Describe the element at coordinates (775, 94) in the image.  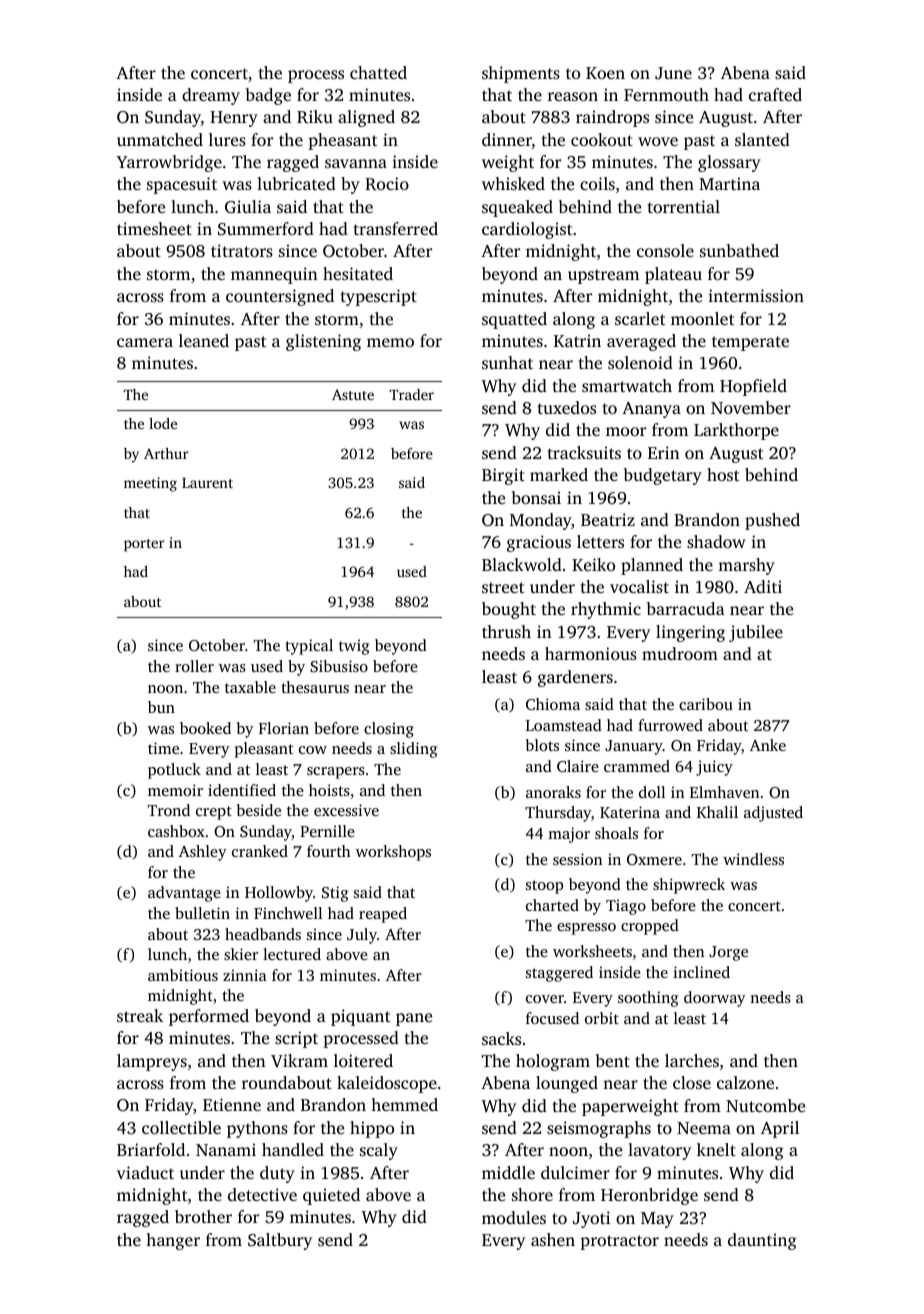
I see `crafted` at that location.
